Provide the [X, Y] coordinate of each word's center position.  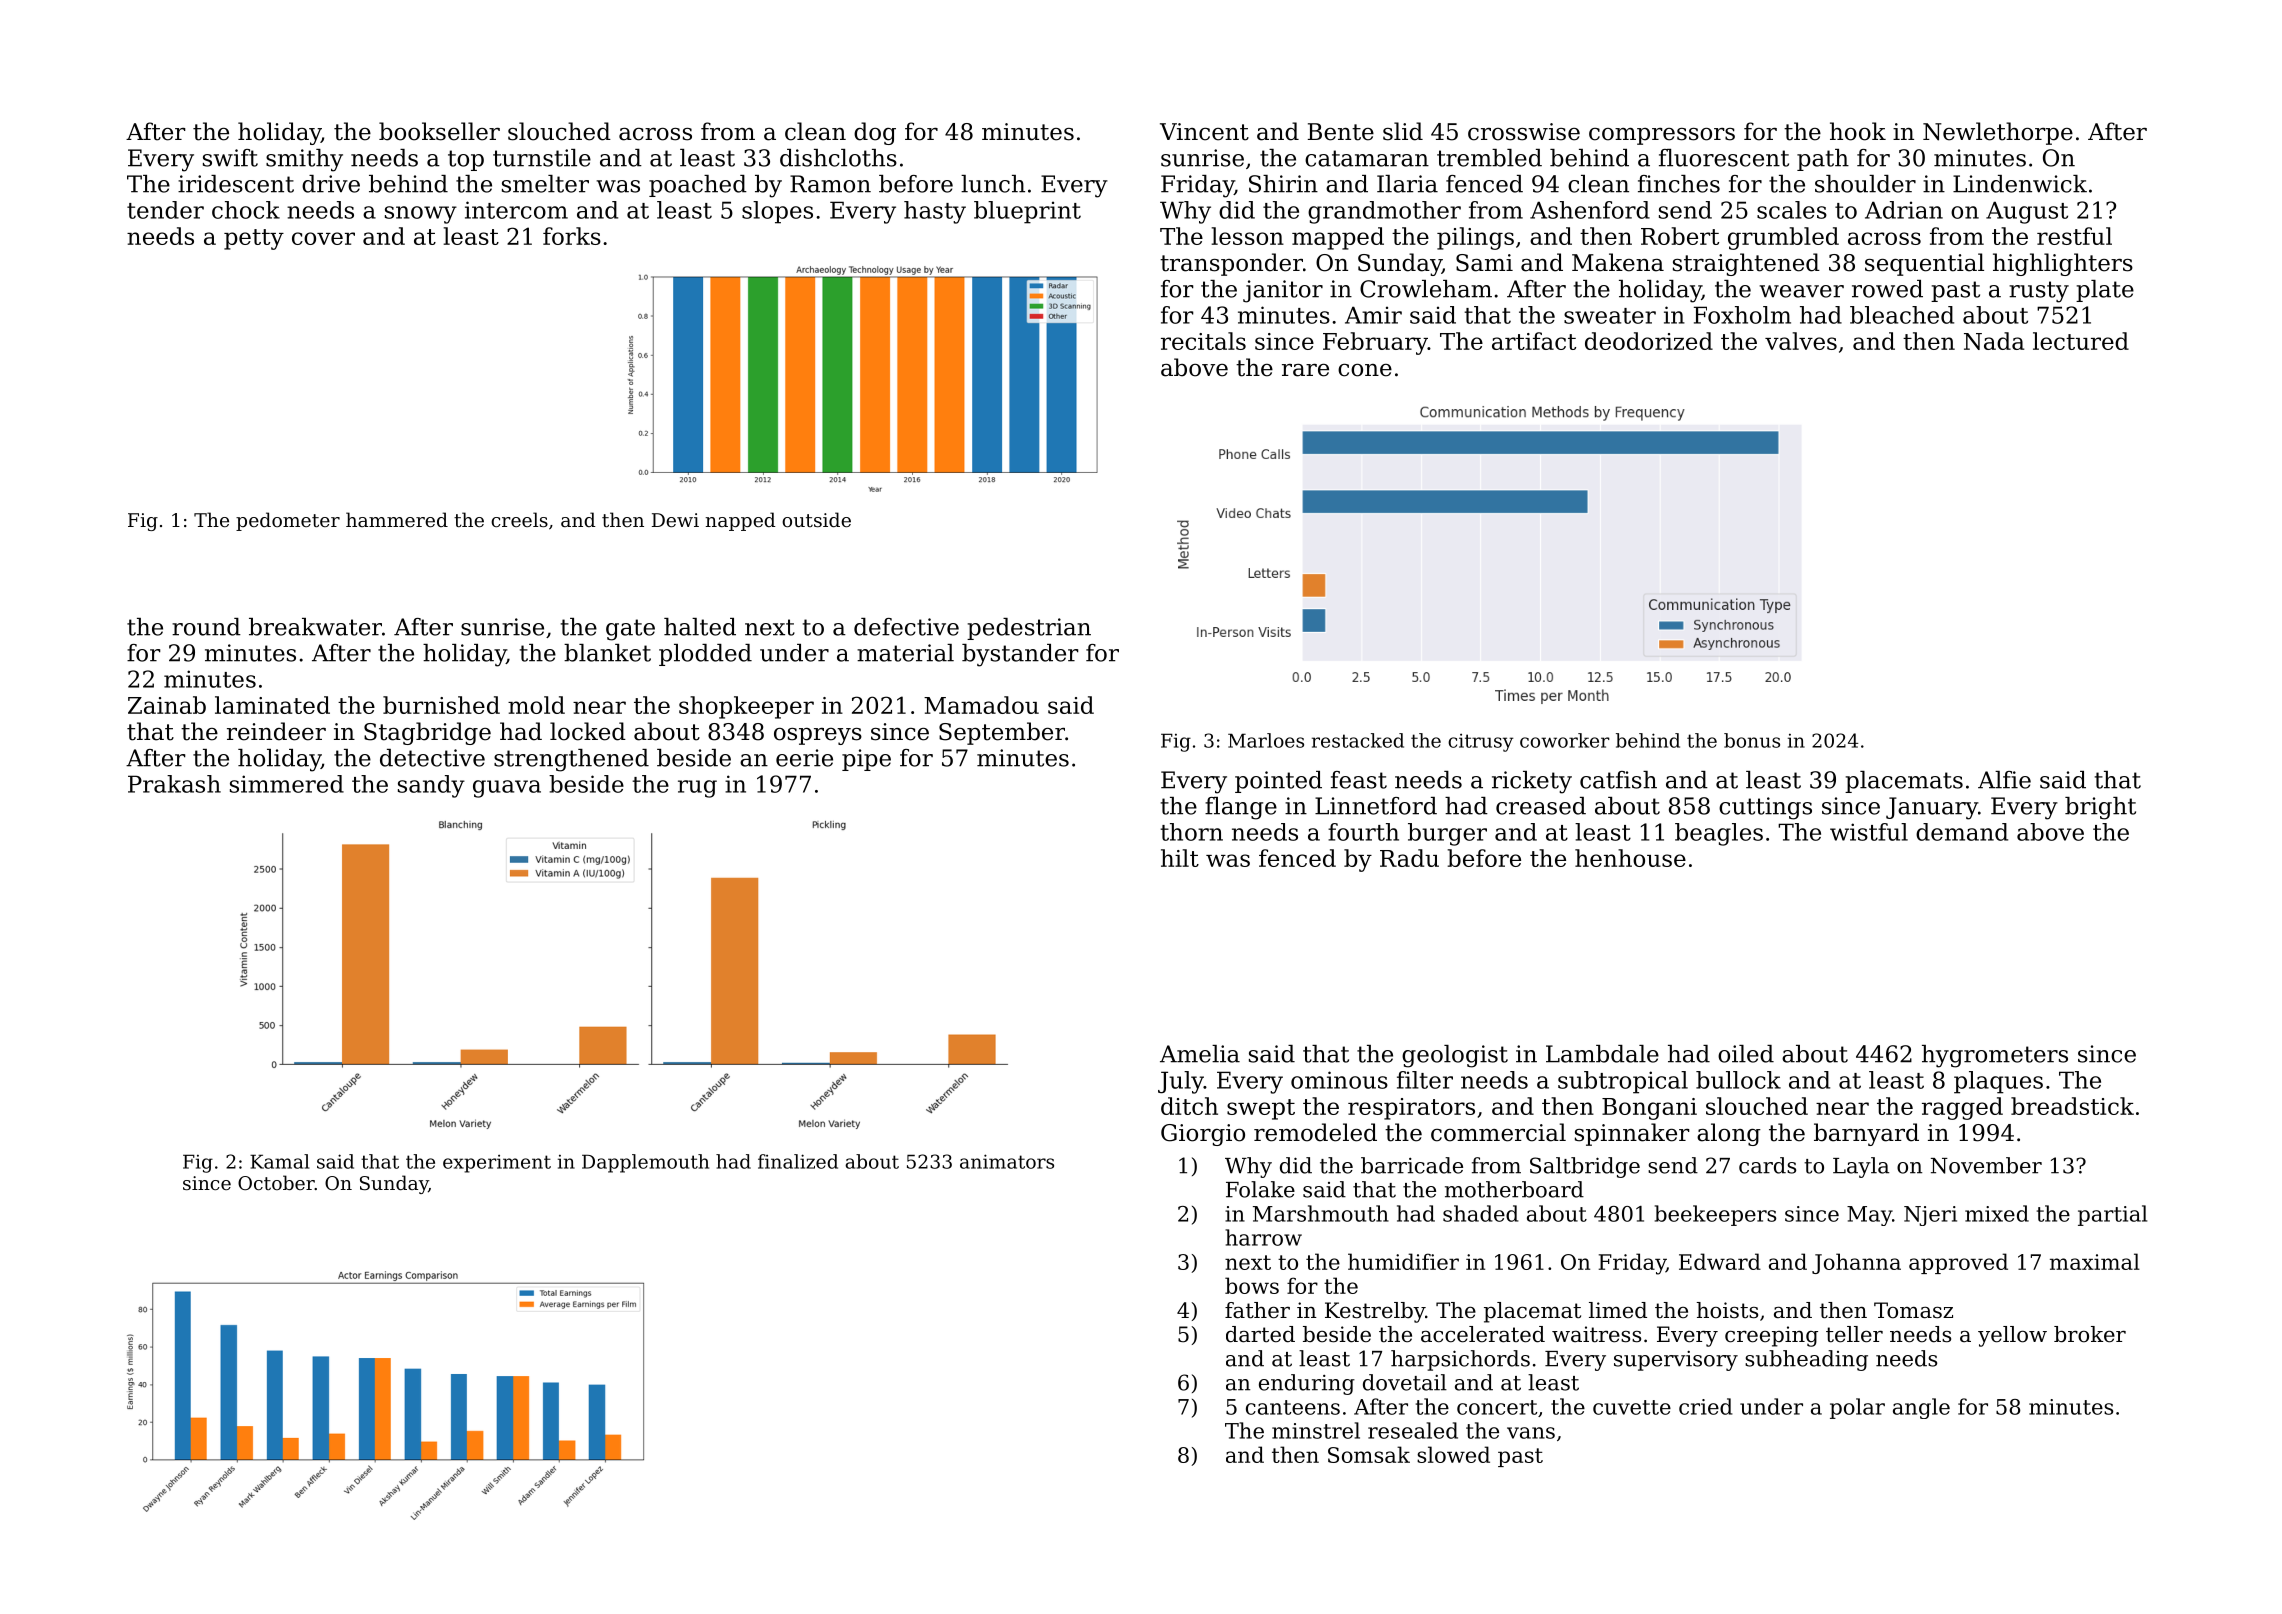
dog [875, 133]
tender [165, 210]
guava [507, 789]
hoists [1727, 1310]
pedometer [288, 521]
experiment [497, 1164]
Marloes [1266, 740]
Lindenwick [2020, 184]
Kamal [279, 1161]
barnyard [1866, 1134]
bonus [1752, 740]
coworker [1565, 740]
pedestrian [1029, 629]
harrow [1263, 1237]
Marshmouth [1321, 1213]
